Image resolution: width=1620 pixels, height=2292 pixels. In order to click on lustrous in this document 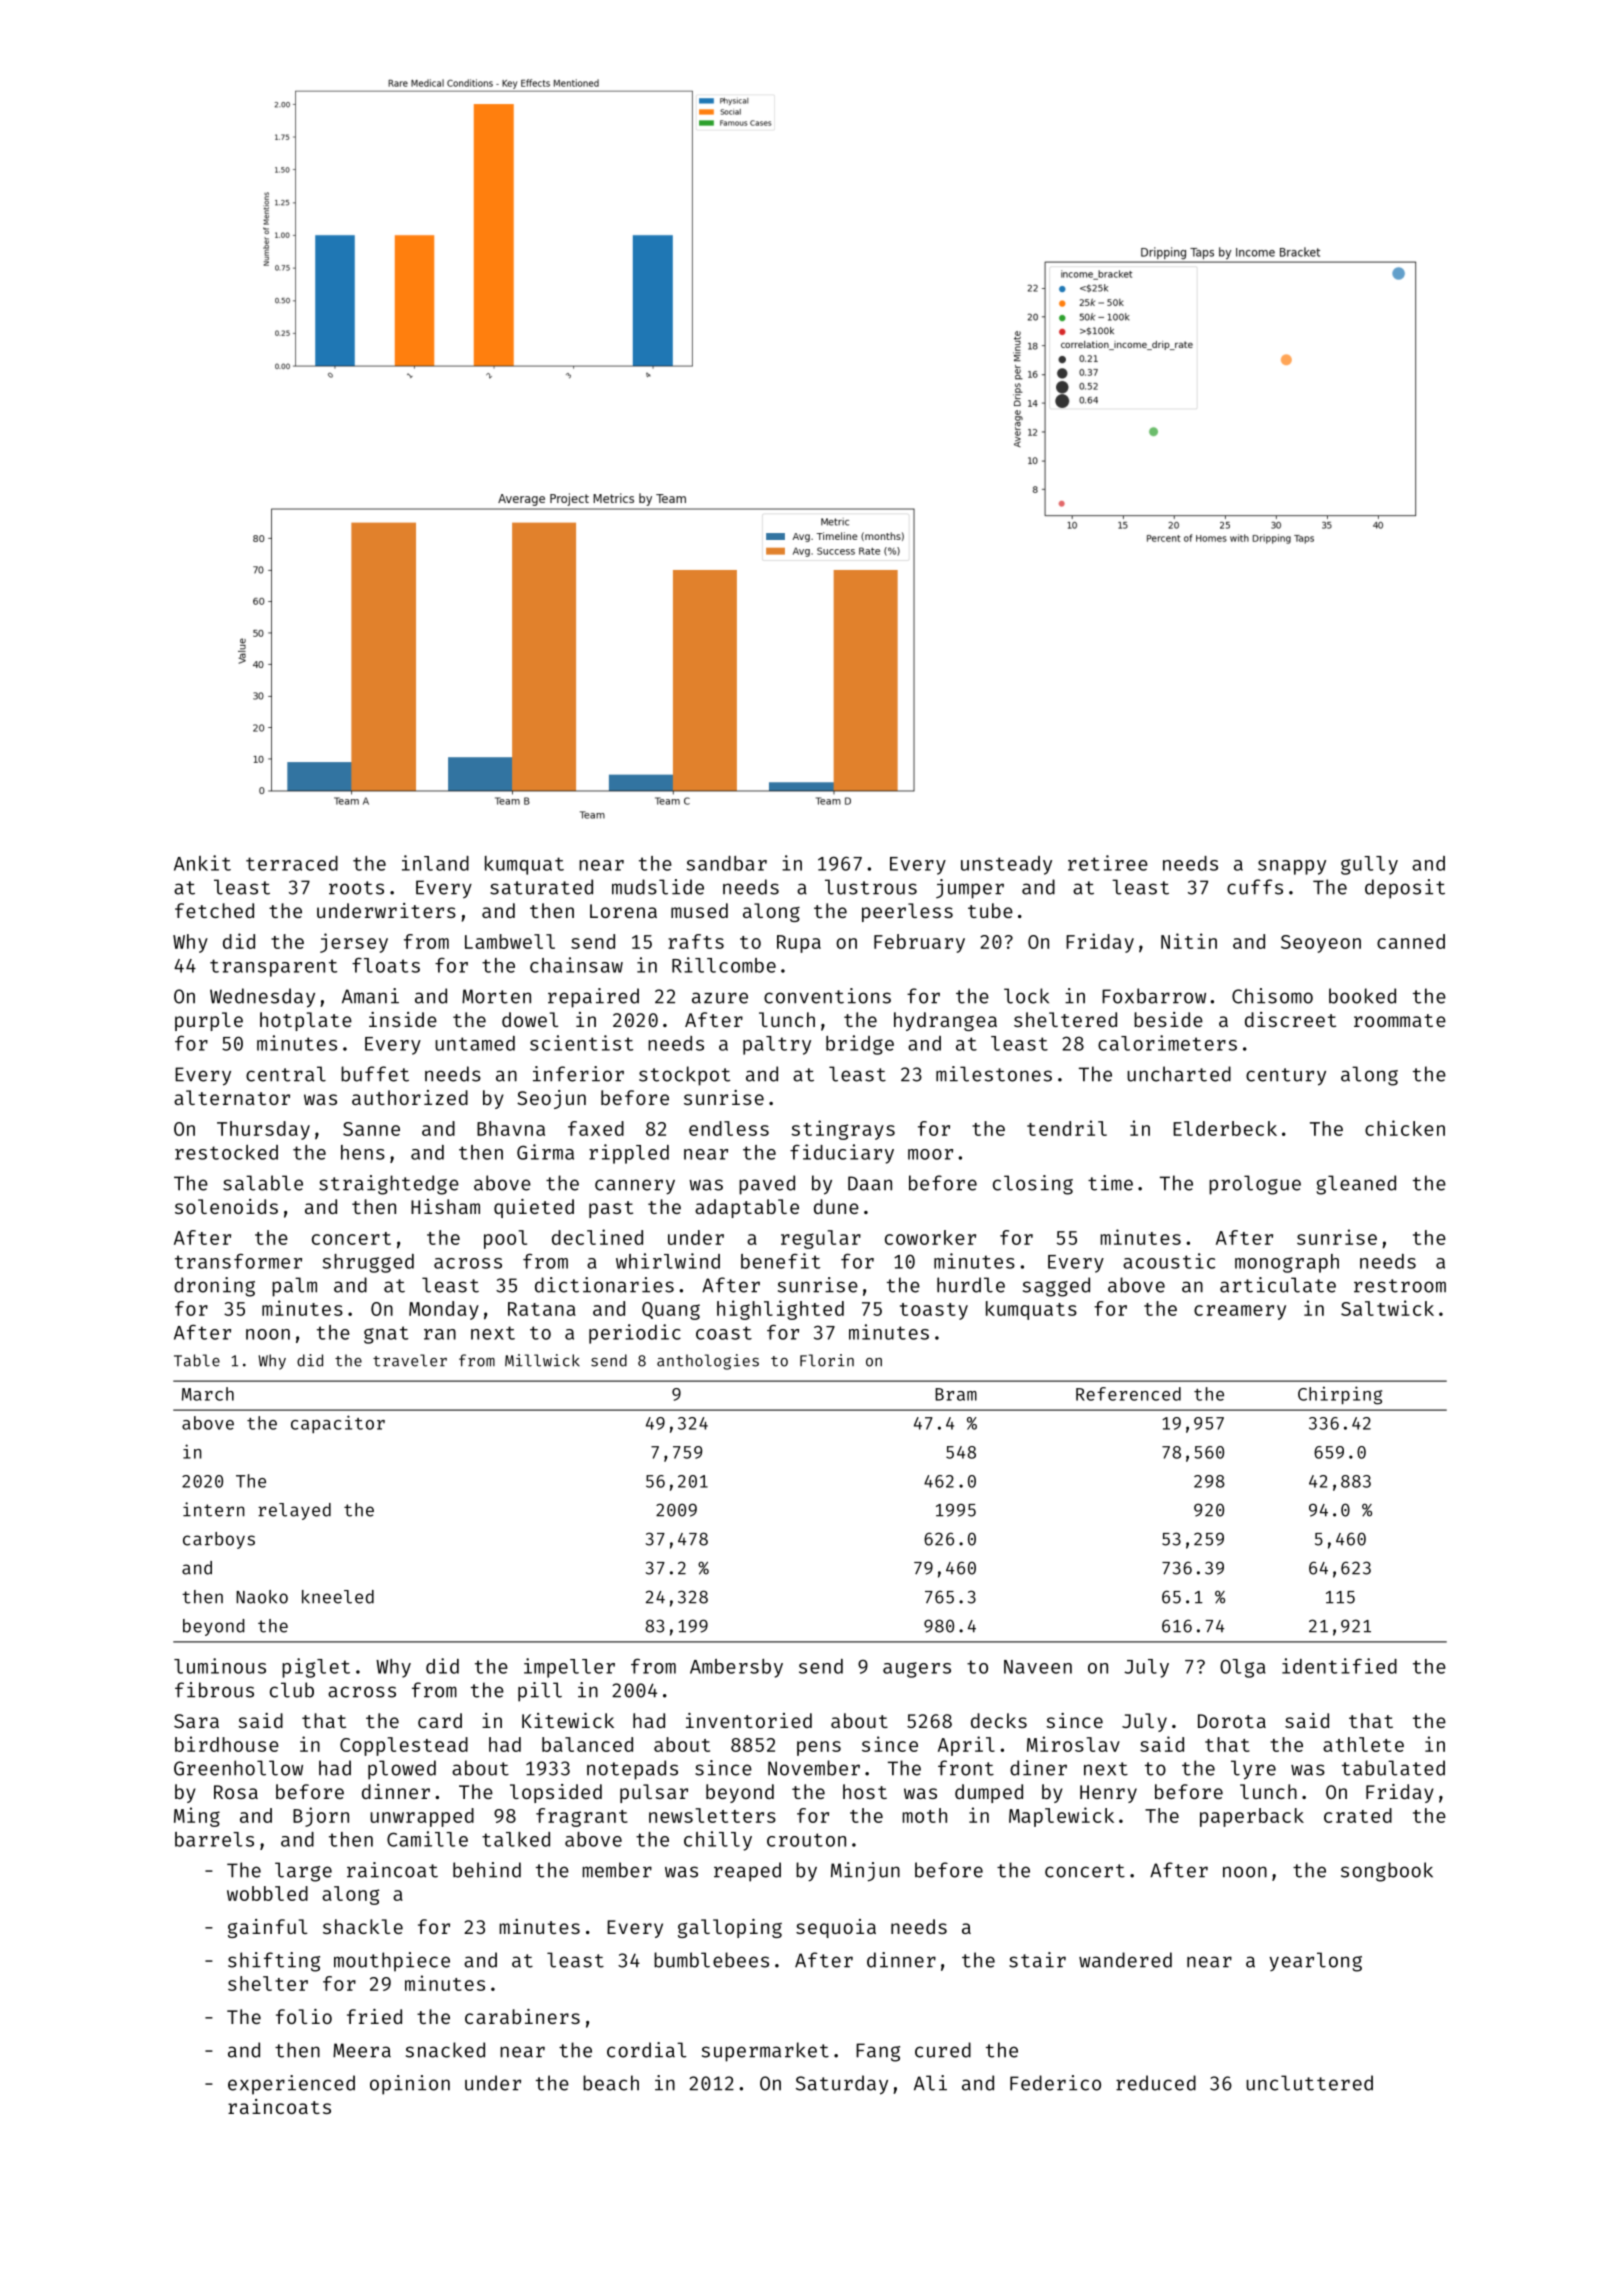, I will do `click(871, 887)`.
